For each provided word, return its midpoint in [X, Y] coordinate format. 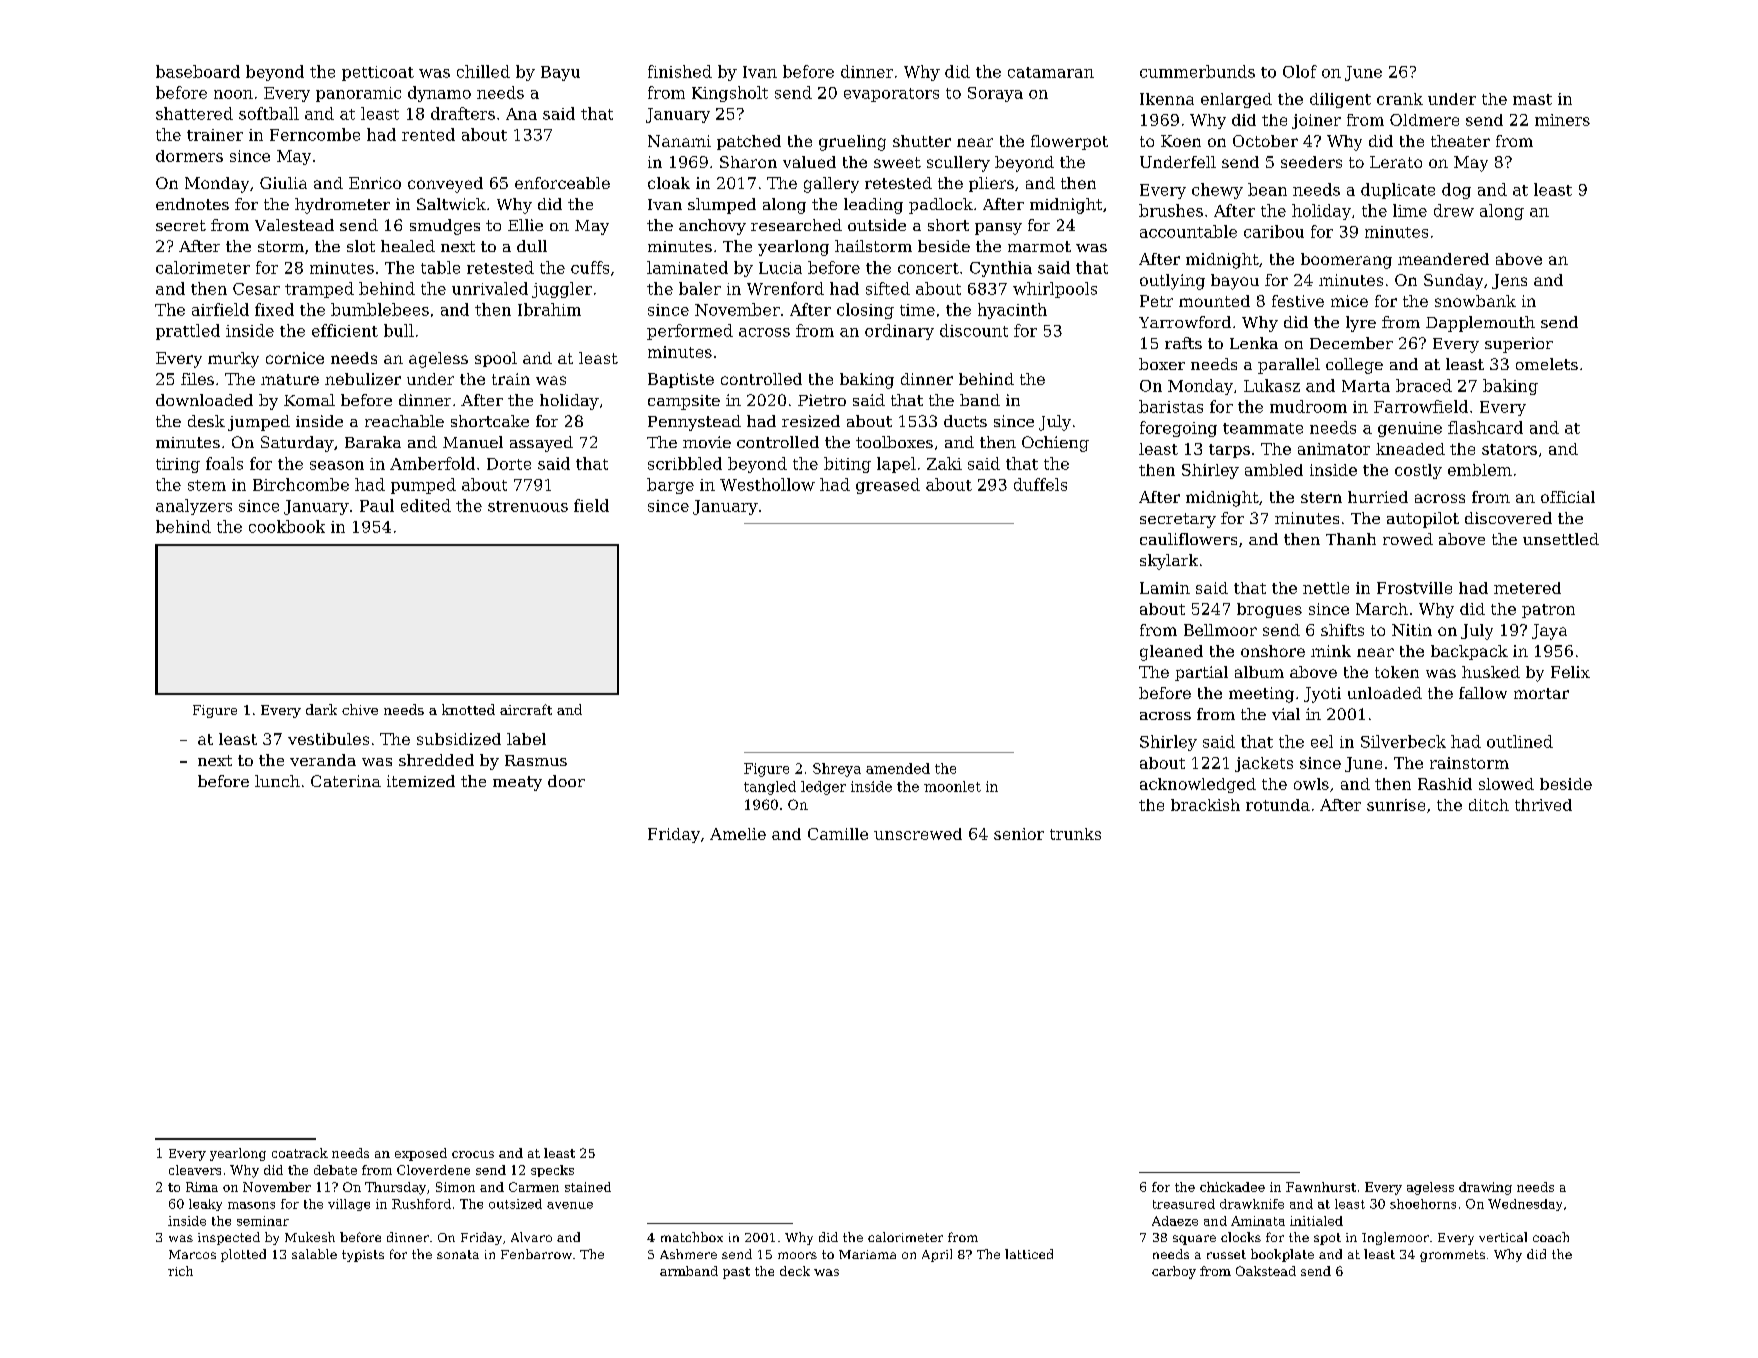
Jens [1509, 281]
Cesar [256, 289]
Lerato [1396, 162]
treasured [1184, 1204]
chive [360, 709]
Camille [838, 834]
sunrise [1396, 805]
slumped [722, 206]
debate [335, 1170]
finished [680, 71]
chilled [483, 71]
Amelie [738, 834]
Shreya [837, 770]
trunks [1075, 834]
